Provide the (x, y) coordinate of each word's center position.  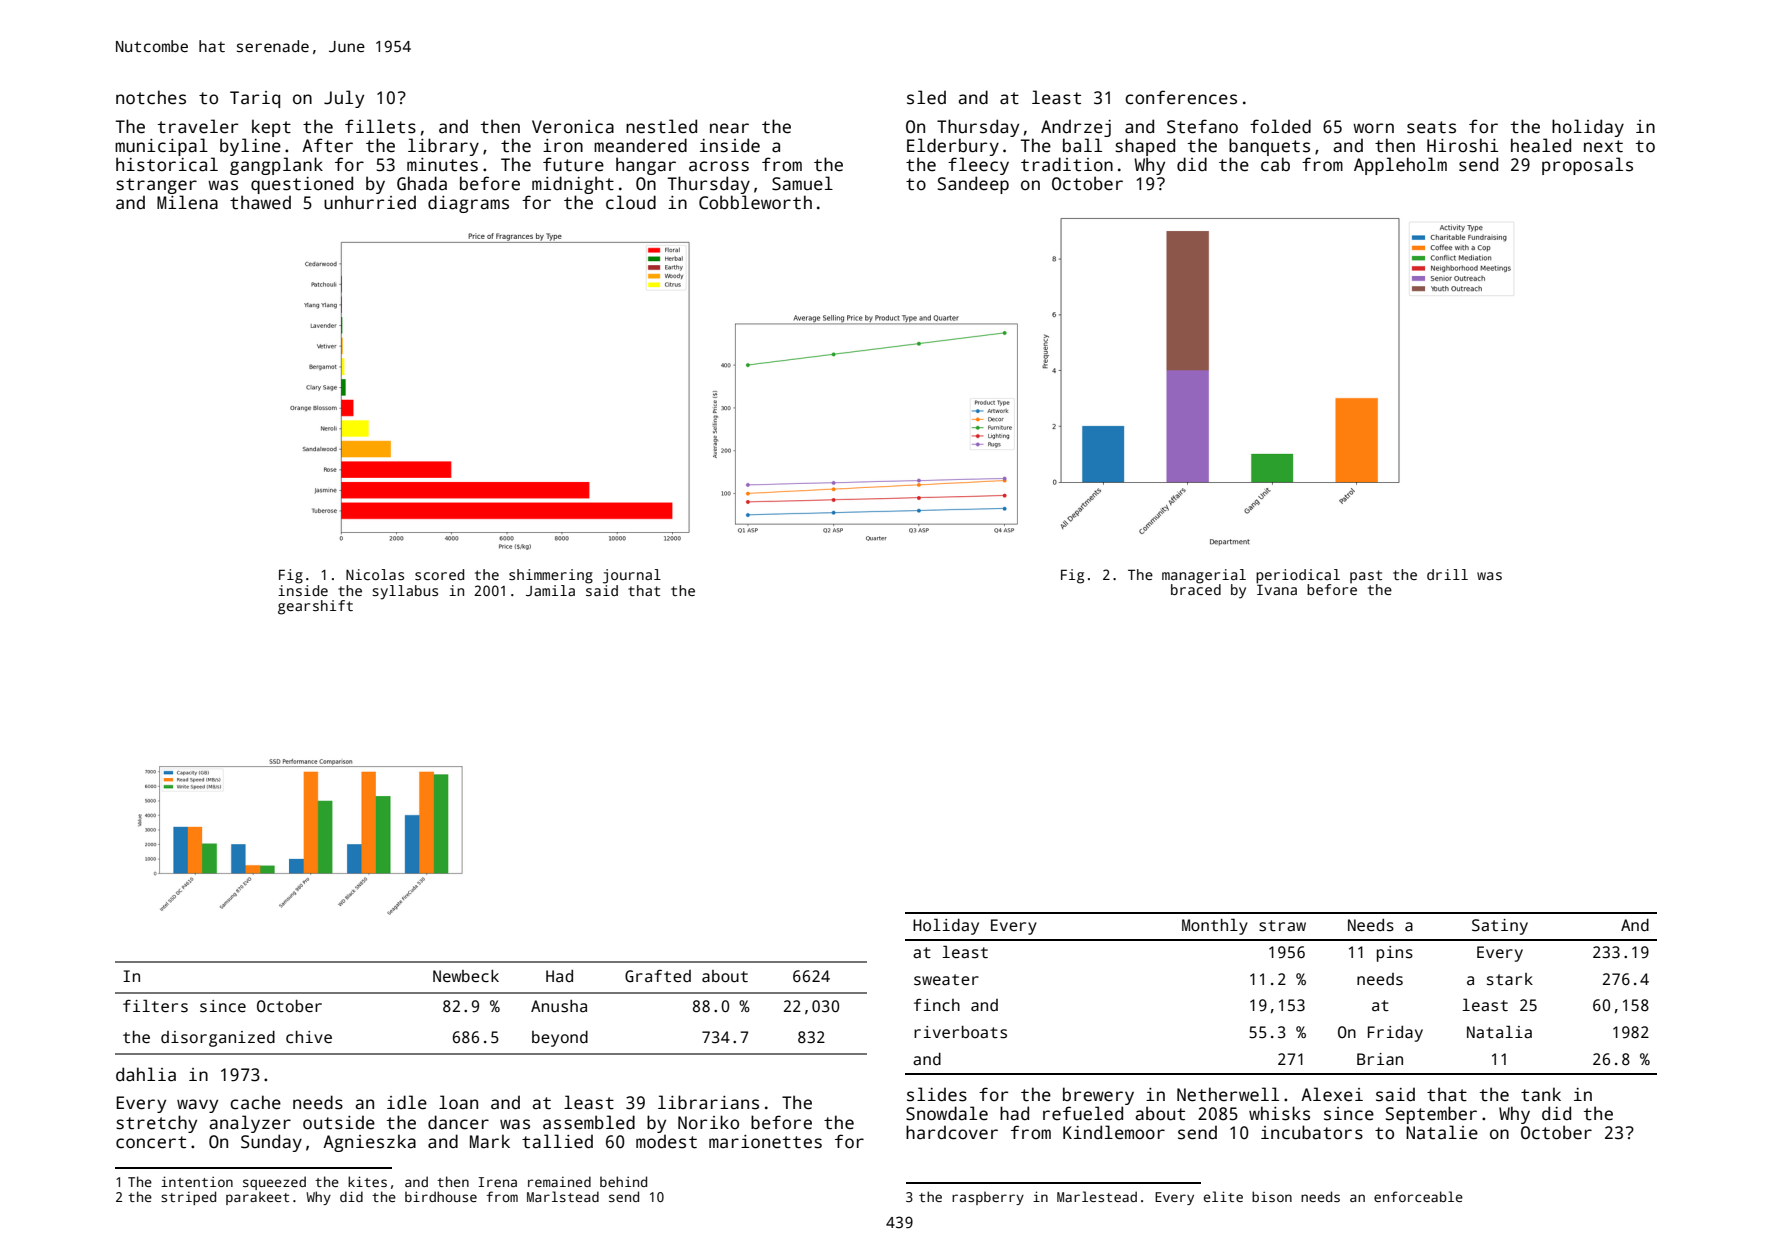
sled (926, 97)
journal (632, 576)
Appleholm (1400, 166)
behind (623, 1181)
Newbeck (466, 976)
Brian (1380, 1059)
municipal (161, 147)
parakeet (257, 1198)
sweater (946, 980)
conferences (1181, 97)
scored (439, 574)
